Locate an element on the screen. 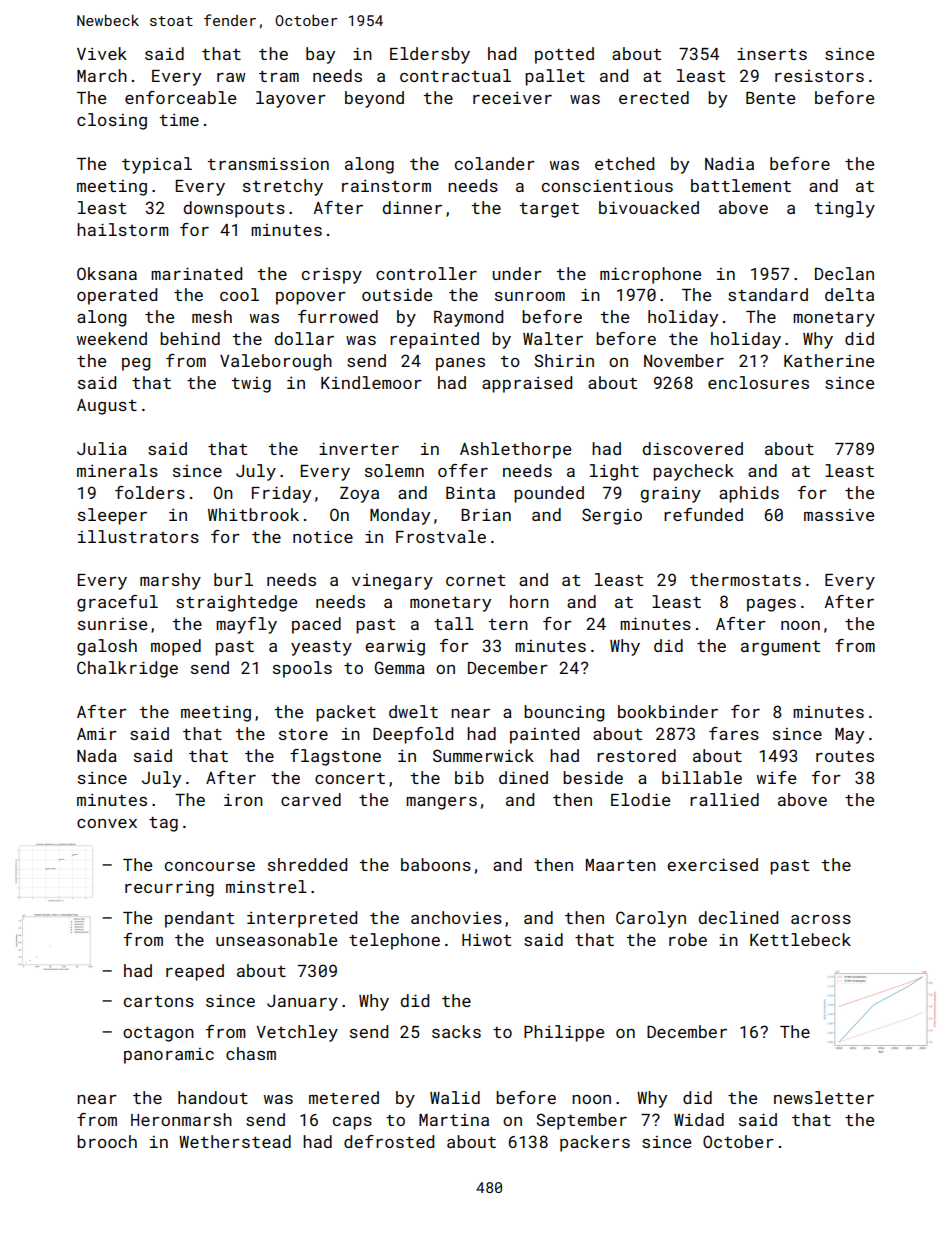 The image size is (952, 1233). dinner is located at coordinates (412, 207).
